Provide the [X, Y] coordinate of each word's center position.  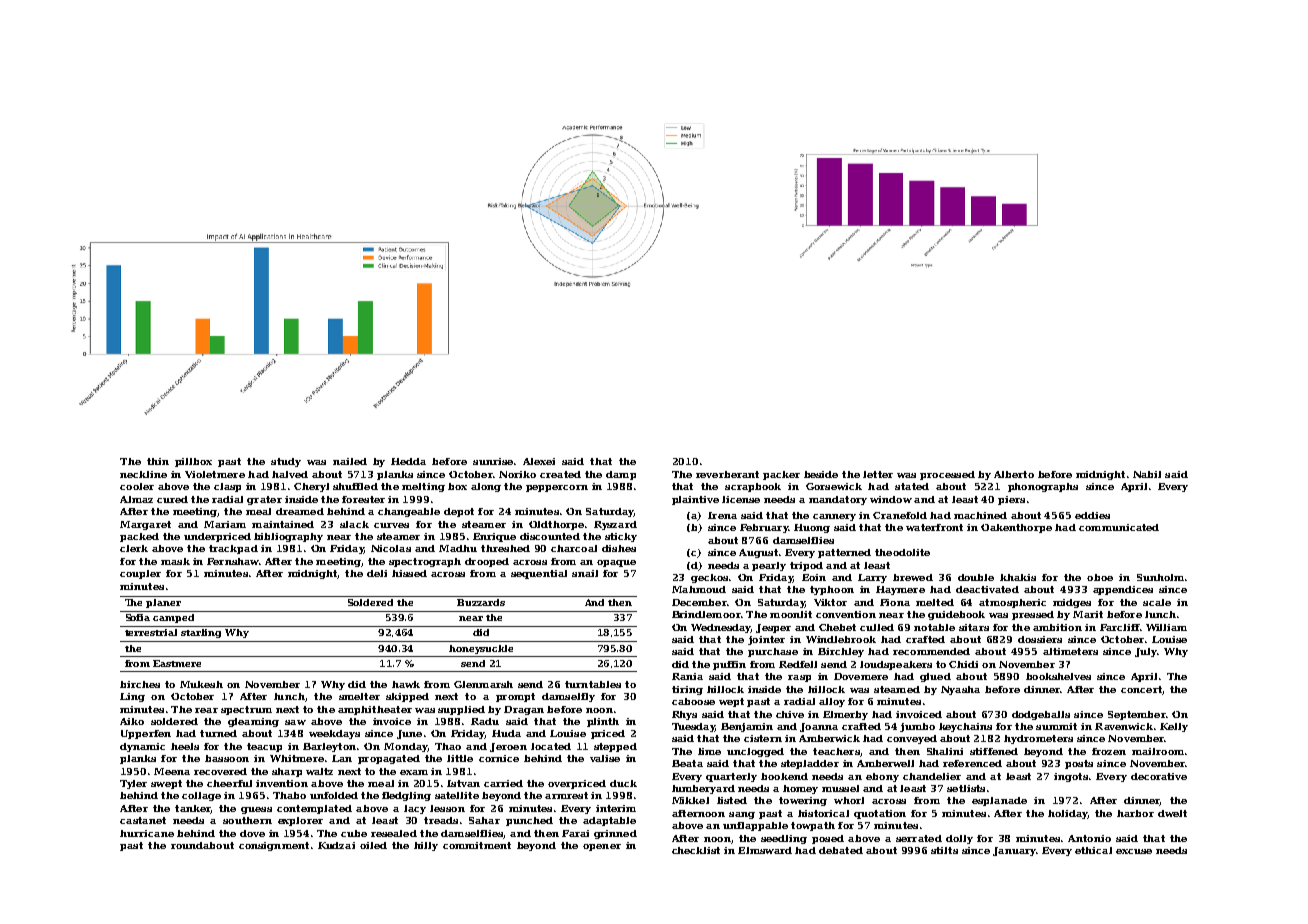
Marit [1088, 614]
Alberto [1014, 474]
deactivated [987, 589]
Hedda [408, 461]
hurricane [147, 833]
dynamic [142, 747]
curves [391, 525]
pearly [769, 566]
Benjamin [747, 727]
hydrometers [1038, 739]
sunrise [493, 461]
